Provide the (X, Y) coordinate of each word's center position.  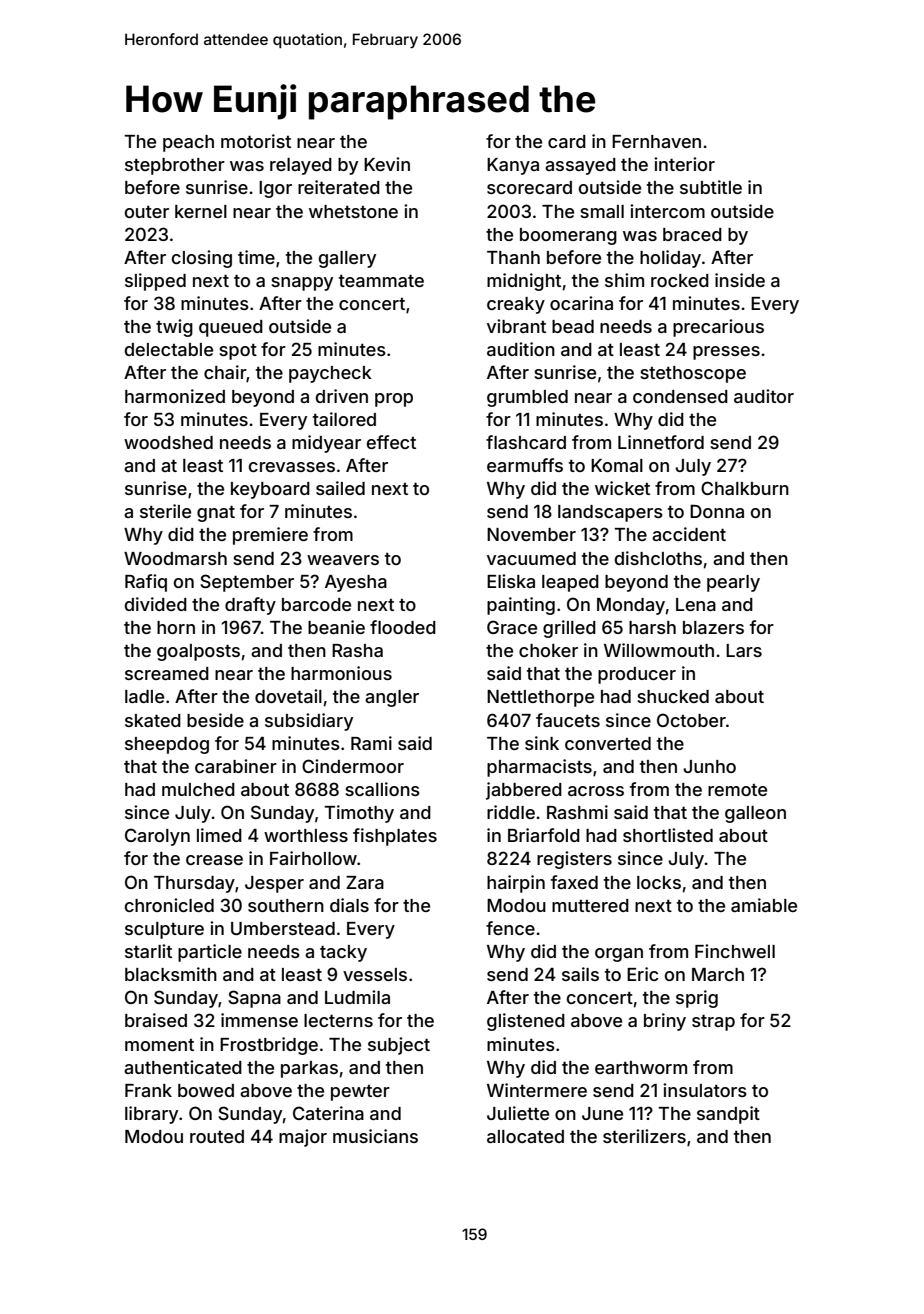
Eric (642, 974)
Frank (148, 1090)
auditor (764, 396)
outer (147, 212)
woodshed (168, 442)
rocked (680, 280)
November (531, 534)
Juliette (518, 1113)
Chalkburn (745, 488)
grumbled (527, 398)
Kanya (513, 166)
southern (286, 905)
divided (156, 604)
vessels (375, 974)
